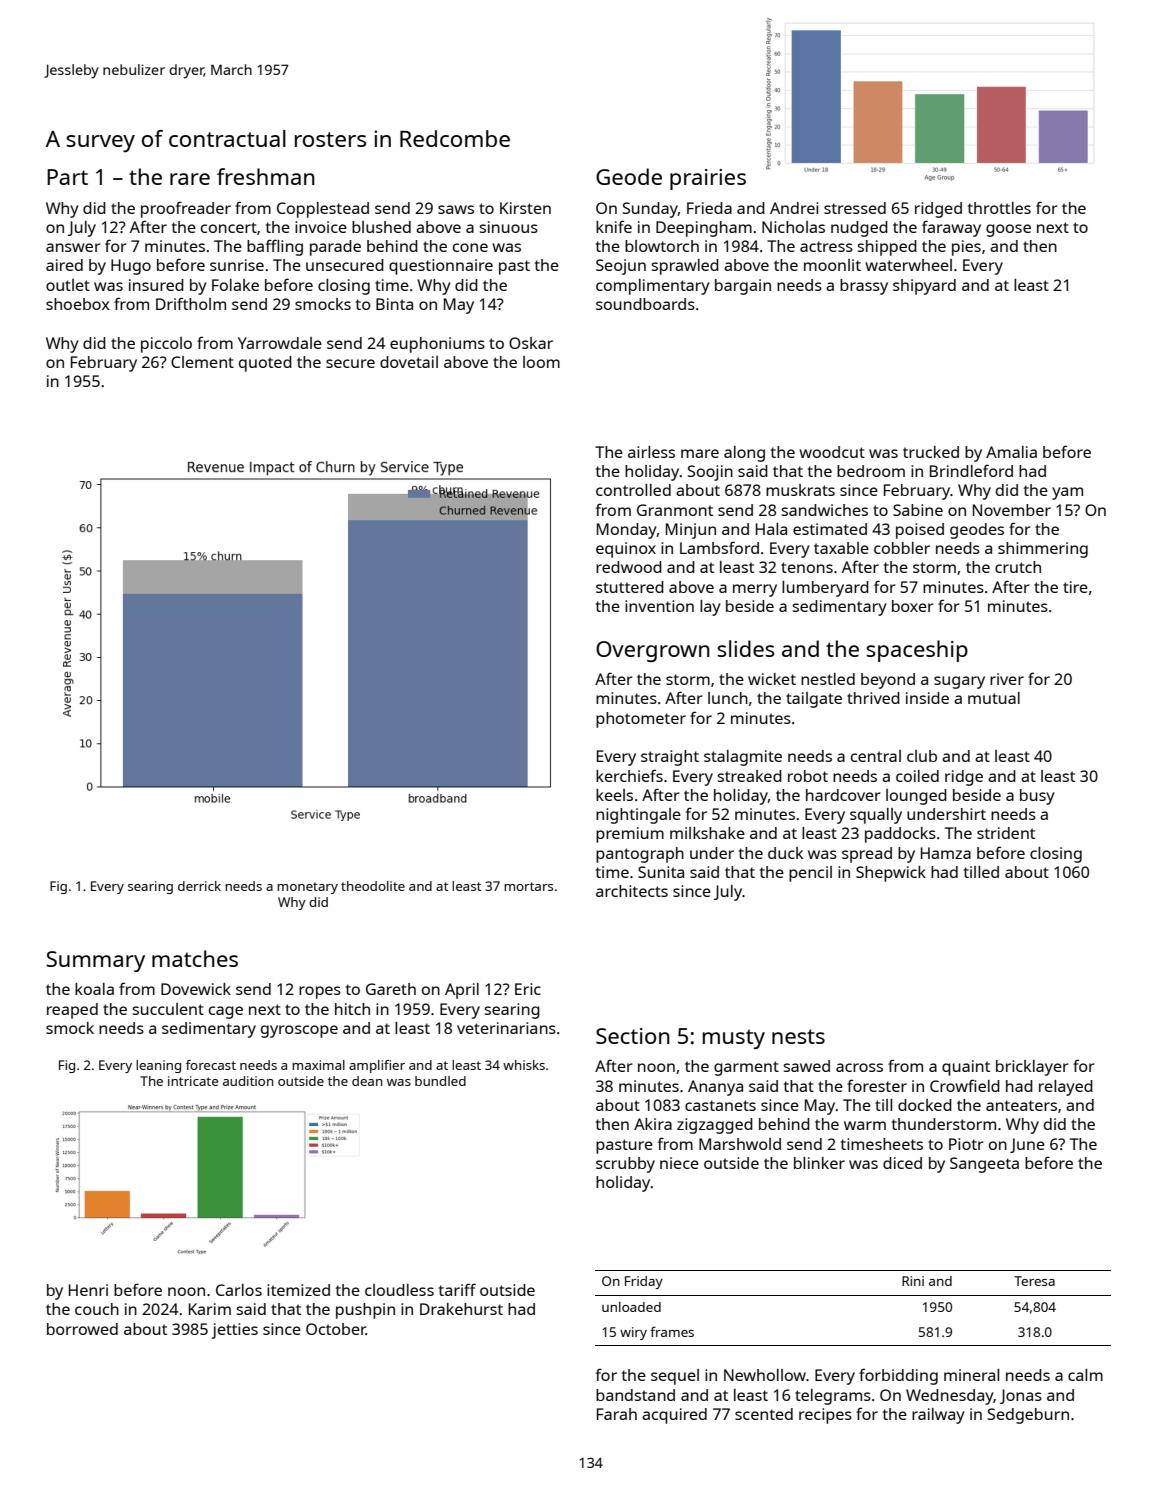 Image resolution: width=1157 pixels, height=1497 pixels. What do you see at coordinates (266, 176) in the screenshot?
I see `freshman` at bounding box center [266, 176].
